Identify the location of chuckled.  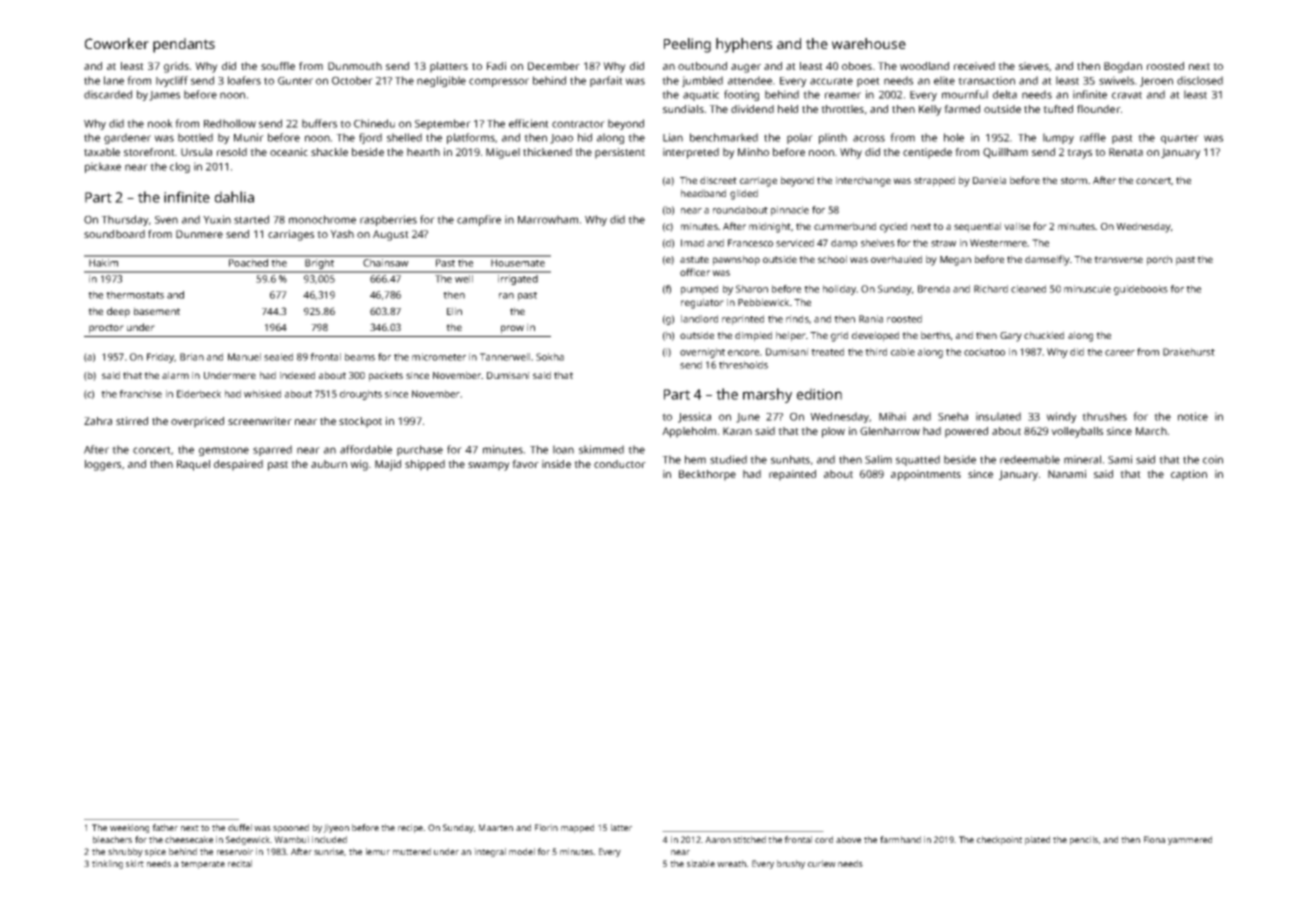
(1044, 335).
